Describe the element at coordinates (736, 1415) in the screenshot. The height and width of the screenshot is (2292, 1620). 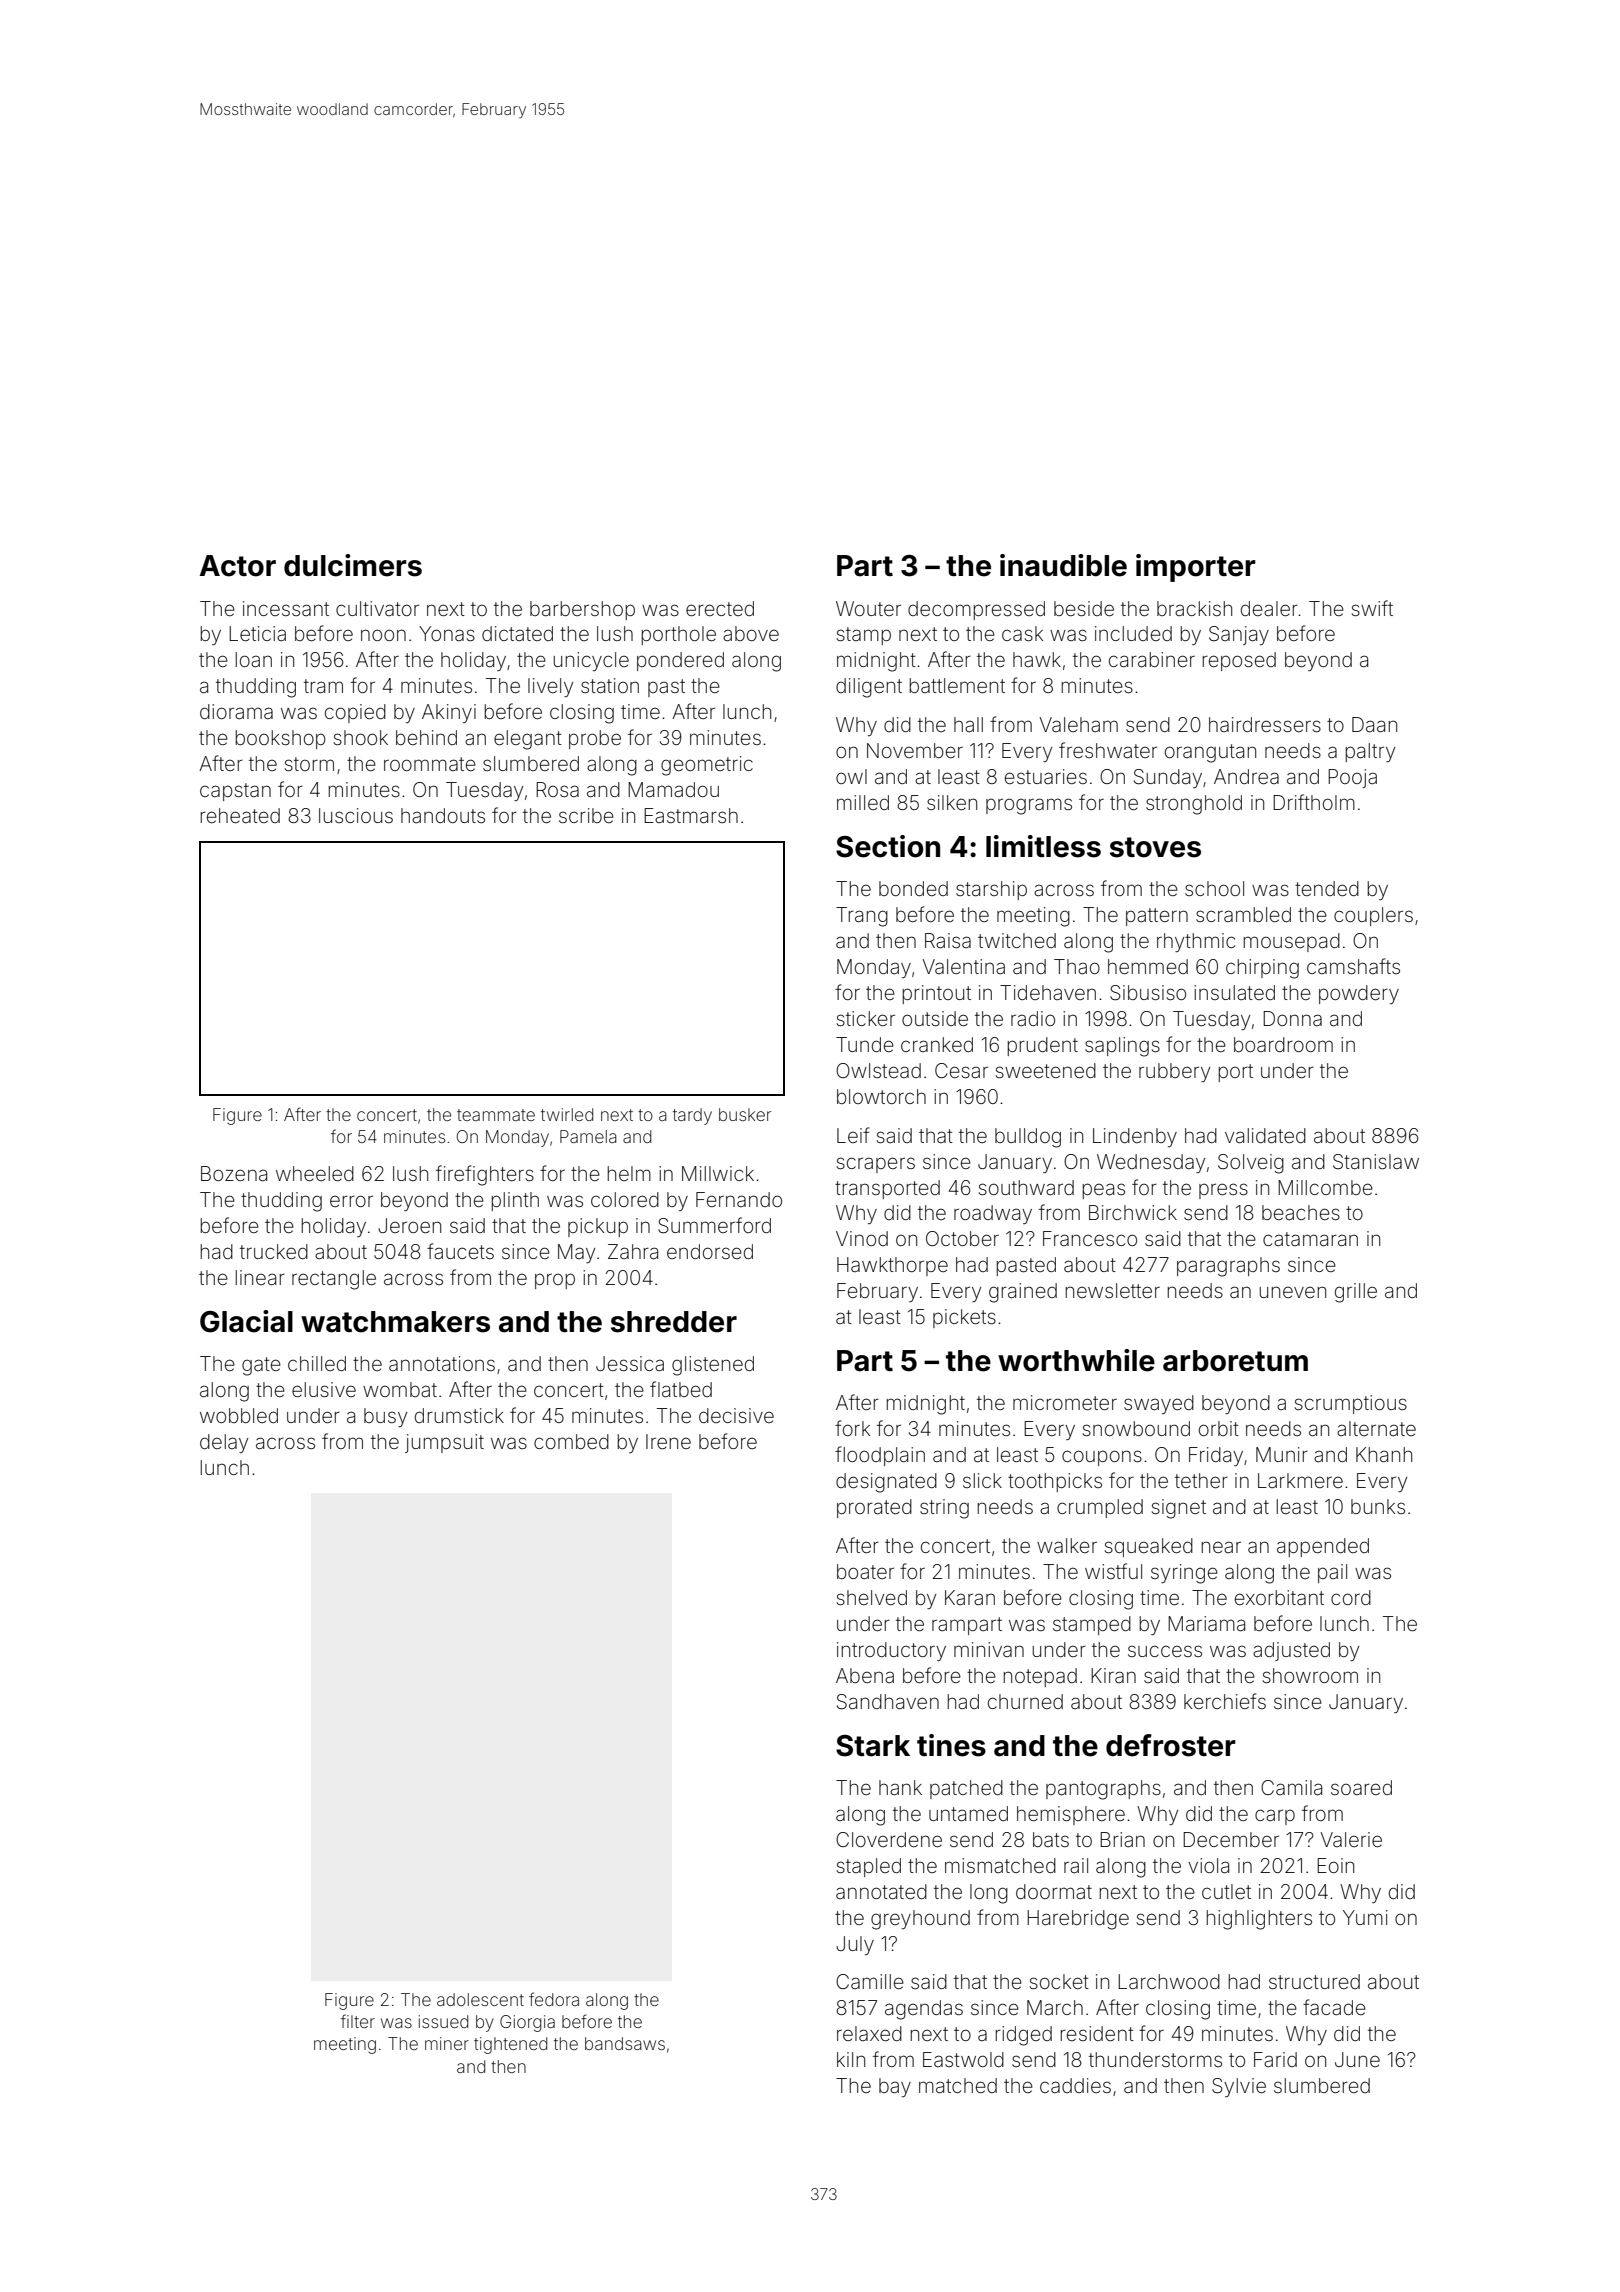
I see `decisive` at that location.
